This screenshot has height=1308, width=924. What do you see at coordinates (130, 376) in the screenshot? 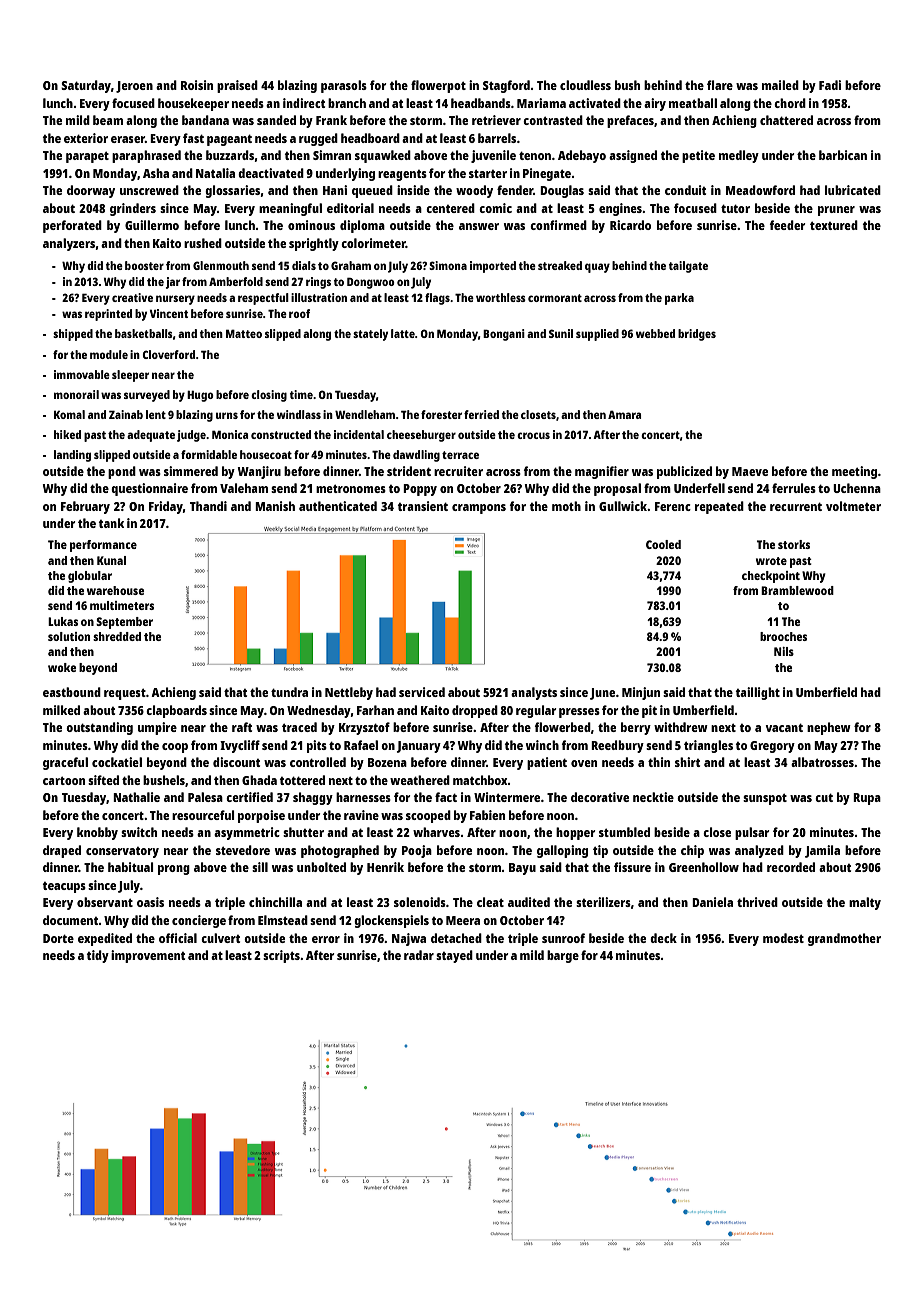
I see `sleeper` at bounding box center [130, 376].
